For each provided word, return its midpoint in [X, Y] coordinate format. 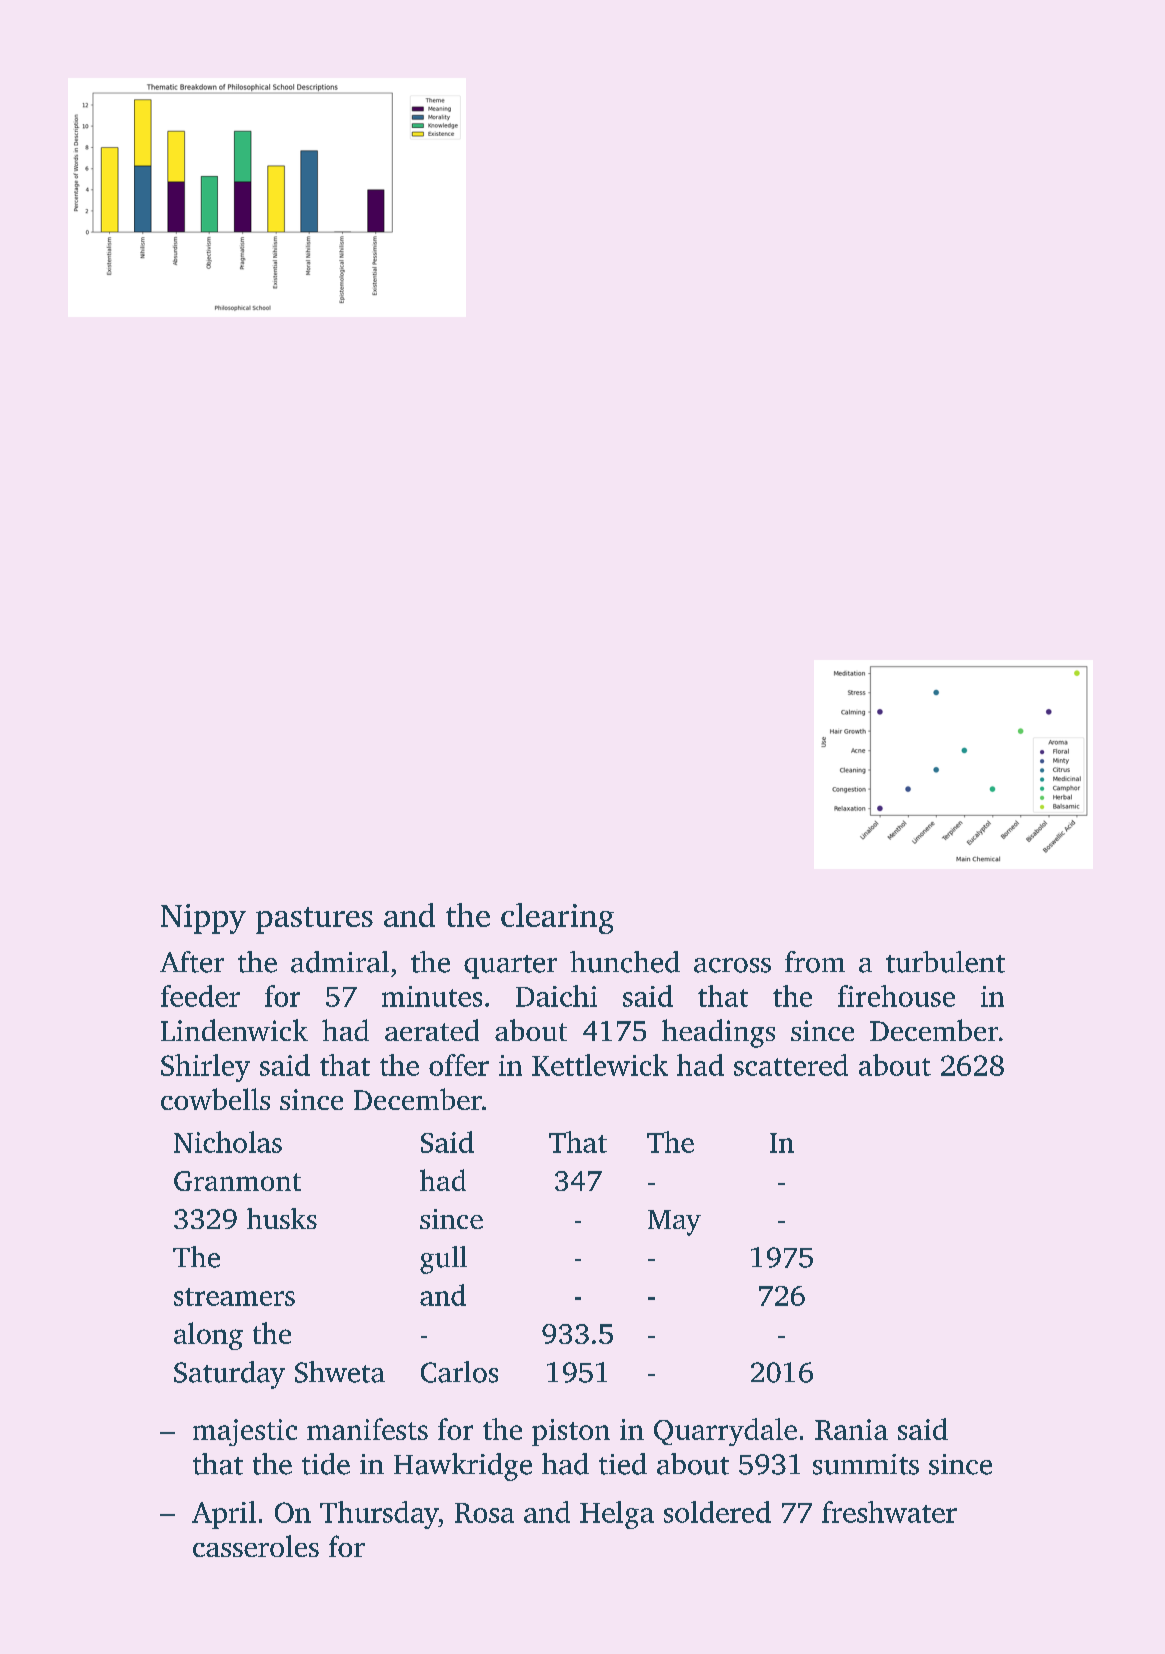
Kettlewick [600, 1065]
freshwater [889, 1512]
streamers [234, 1297]
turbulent [945, 962]
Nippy [203, 919]
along [208, 1336]
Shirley [205, 1068]
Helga [617, 1515]
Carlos [459, 1372]
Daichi [556, 996]
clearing [557, 918]
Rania [851, 1429]
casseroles [256, 1546]
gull [443, 1260]
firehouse [896, 996]
